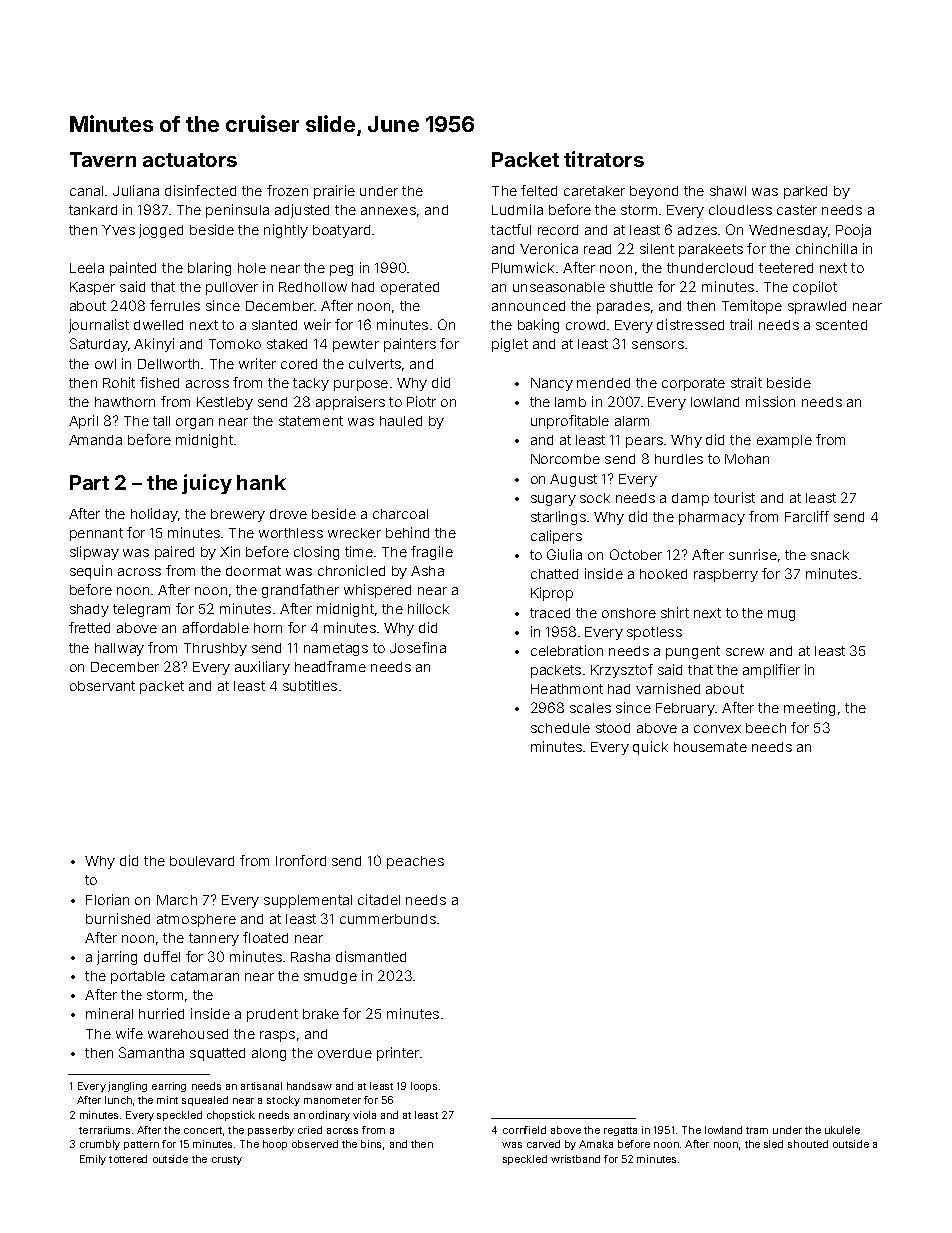 The image size is (952, 1233). Describe the element at coordinates (830, 555) in the image. I see `snack` at that location.
